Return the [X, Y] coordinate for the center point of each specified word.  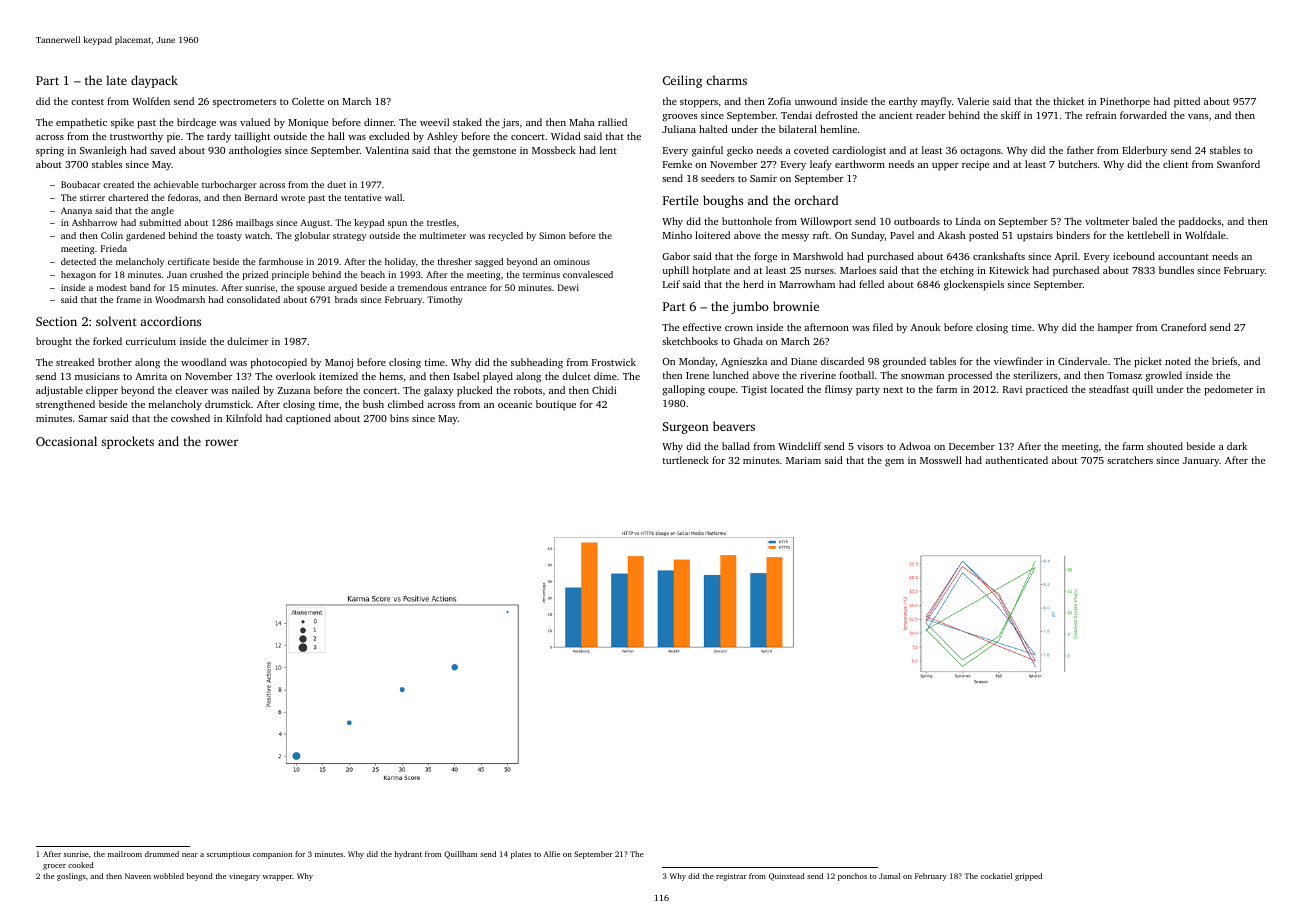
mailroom [125, 854]
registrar [731, 877]
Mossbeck [554, 150]
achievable [176, 184]
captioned [308, 419]
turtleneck [686, 460]
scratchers [1130, 460]
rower [221, 442]
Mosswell [941, 460]
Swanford [1238, 164]
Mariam [803, 460]
